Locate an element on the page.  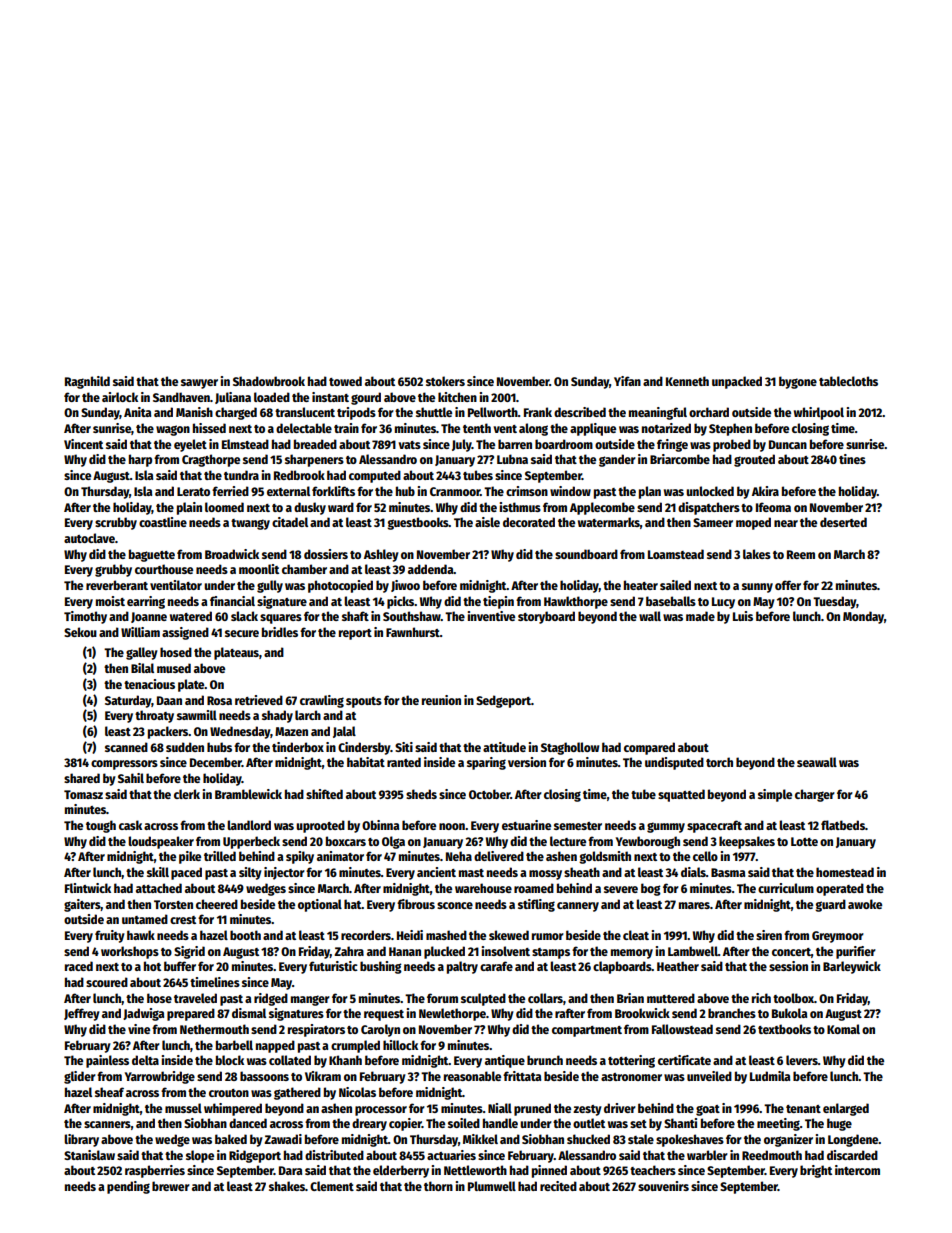
tablecloths is located at coordinates (848, 381).
